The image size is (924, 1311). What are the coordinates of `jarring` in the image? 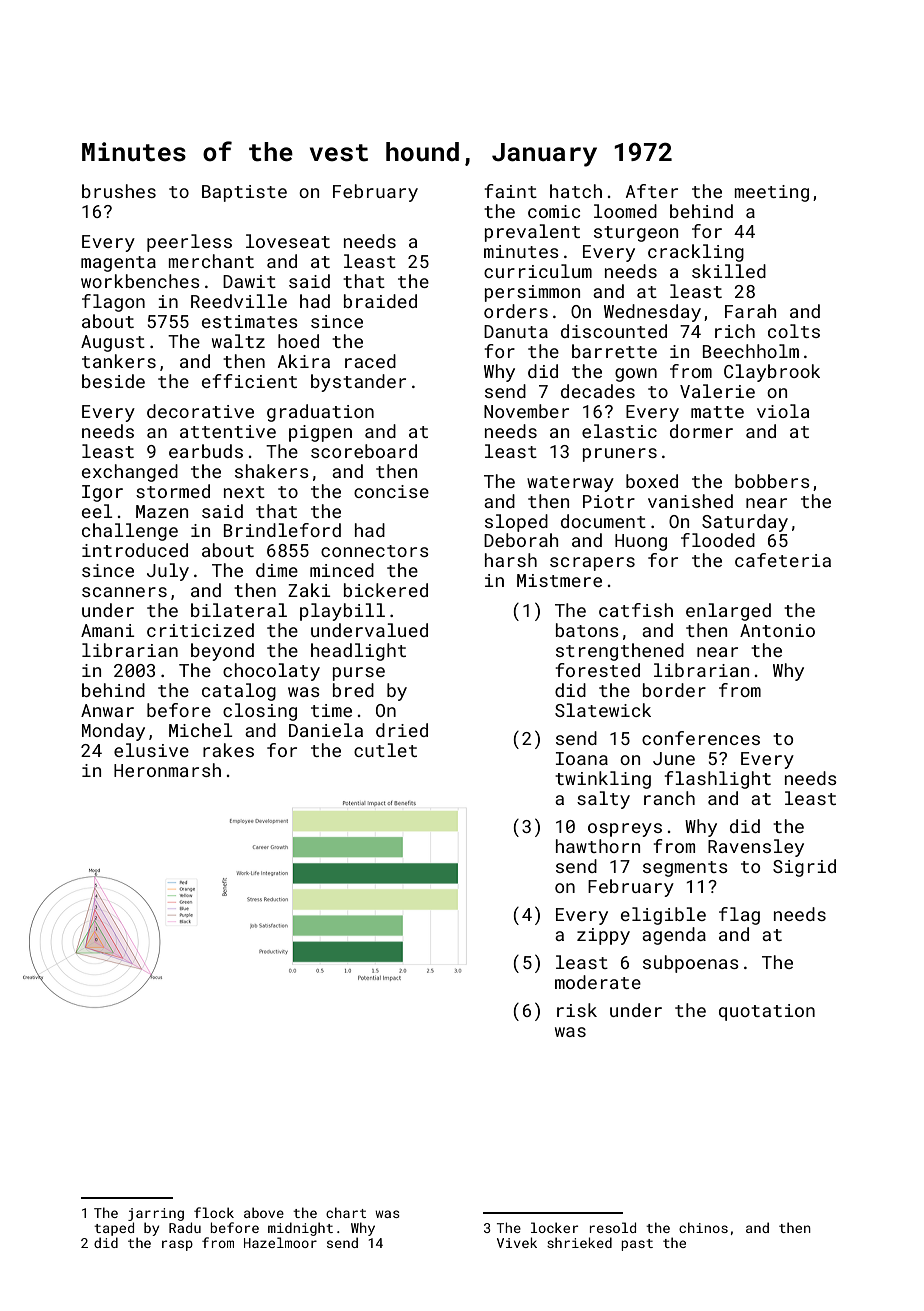 It's located at (156, 1214).
